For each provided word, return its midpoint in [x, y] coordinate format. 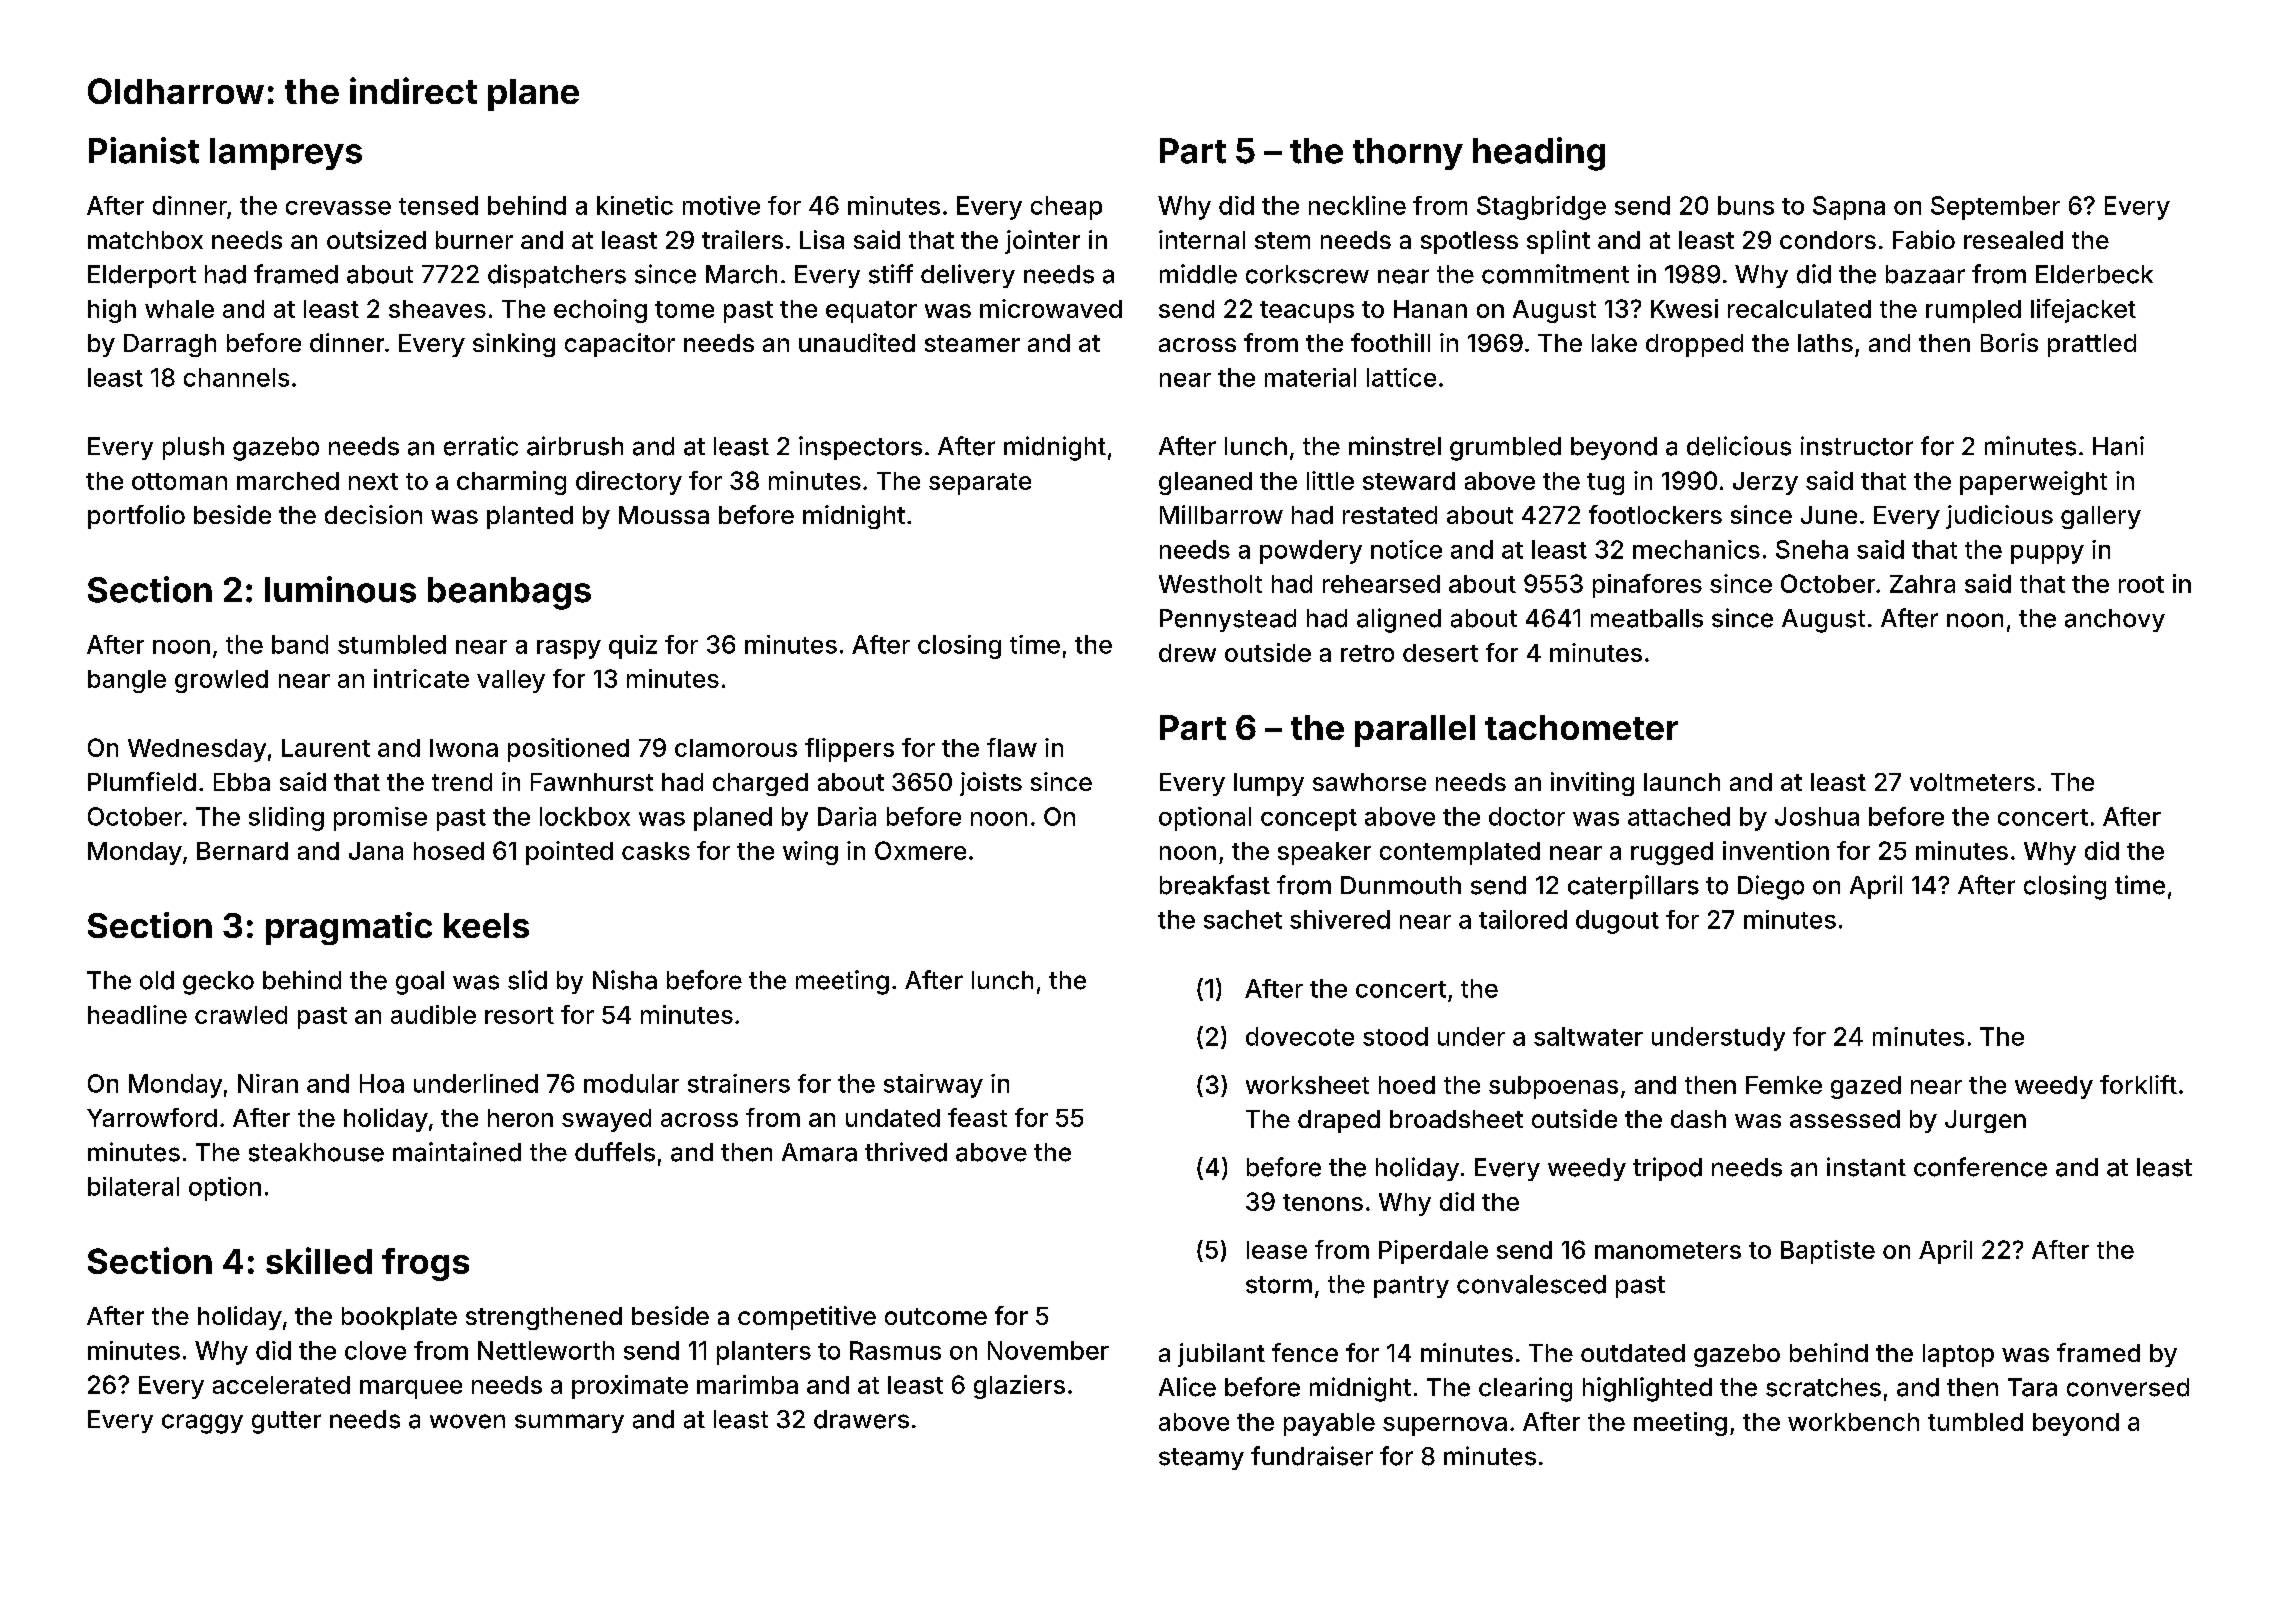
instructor [1857, 446]
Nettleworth [546, 1350]
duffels [615, 1152]
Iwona [464, 748]
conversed [2128, 1387]
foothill [1390, 342]
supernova [1445, 1426]
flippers [849, 750]
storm [1279, 1285]
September [1995, 208]
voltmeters [1972, 782]
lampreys [286, 154]
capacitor [620, 345]
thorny [1408, 154]
